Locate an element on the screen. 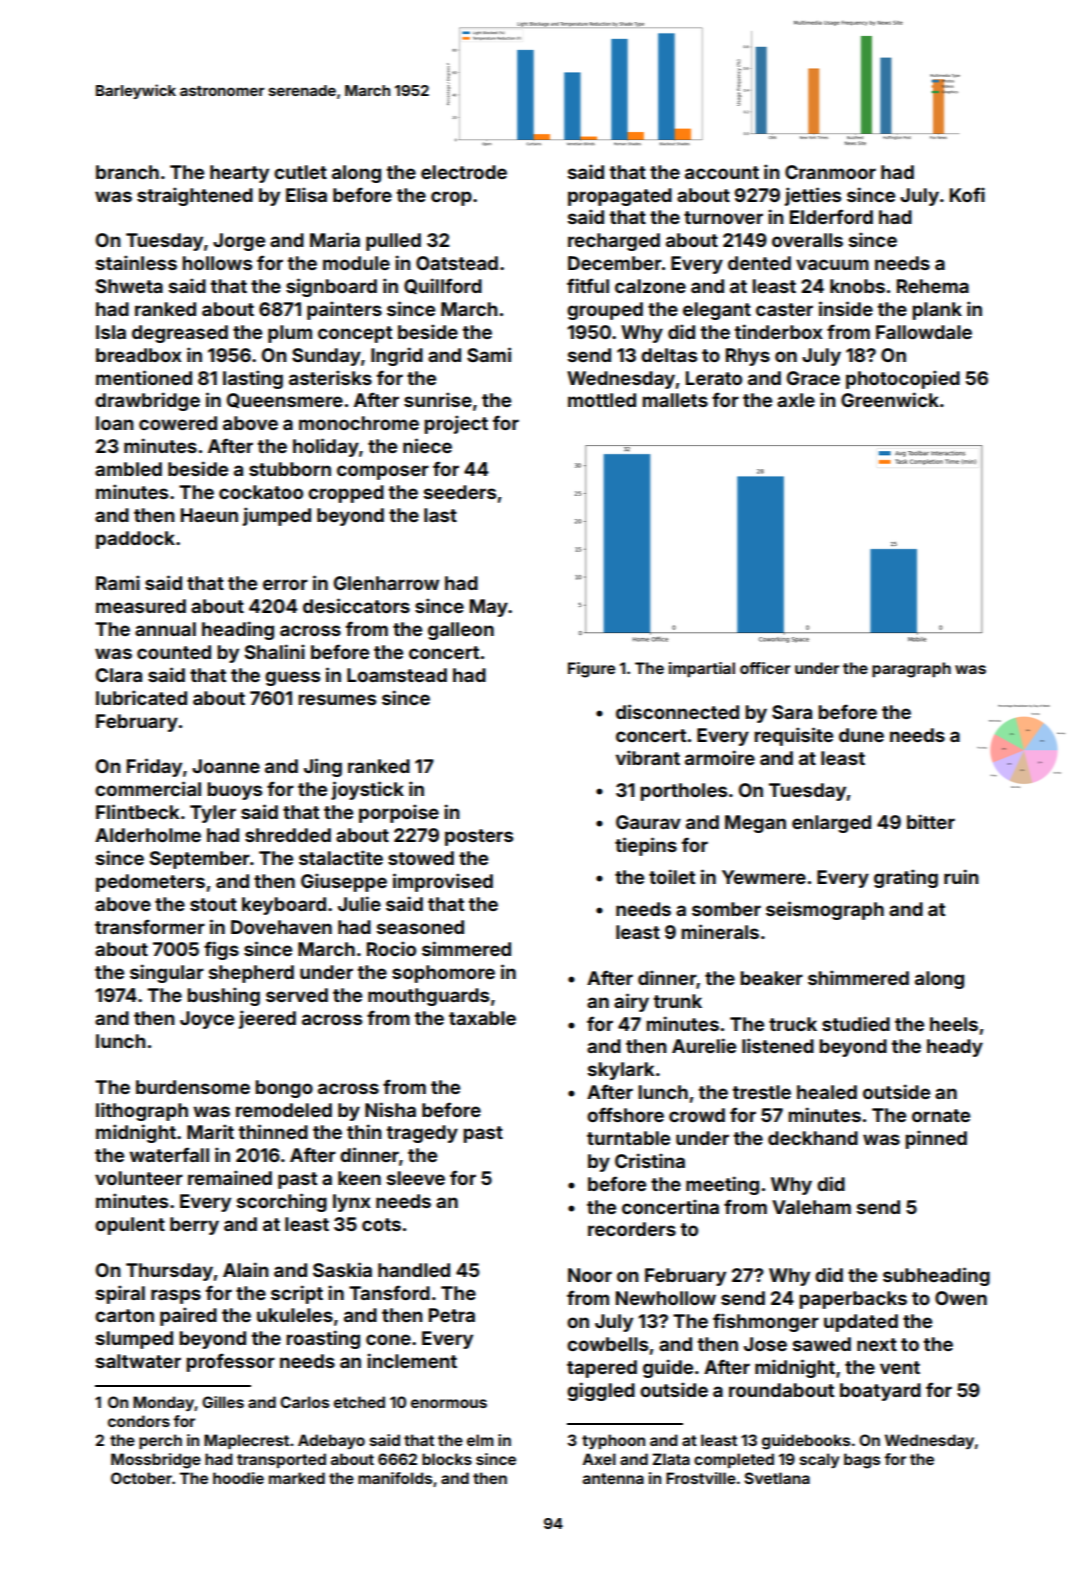 Image resolution: width=1087 pixels, height=1575 pixels. simmered is located at coordinates (466, 948).
